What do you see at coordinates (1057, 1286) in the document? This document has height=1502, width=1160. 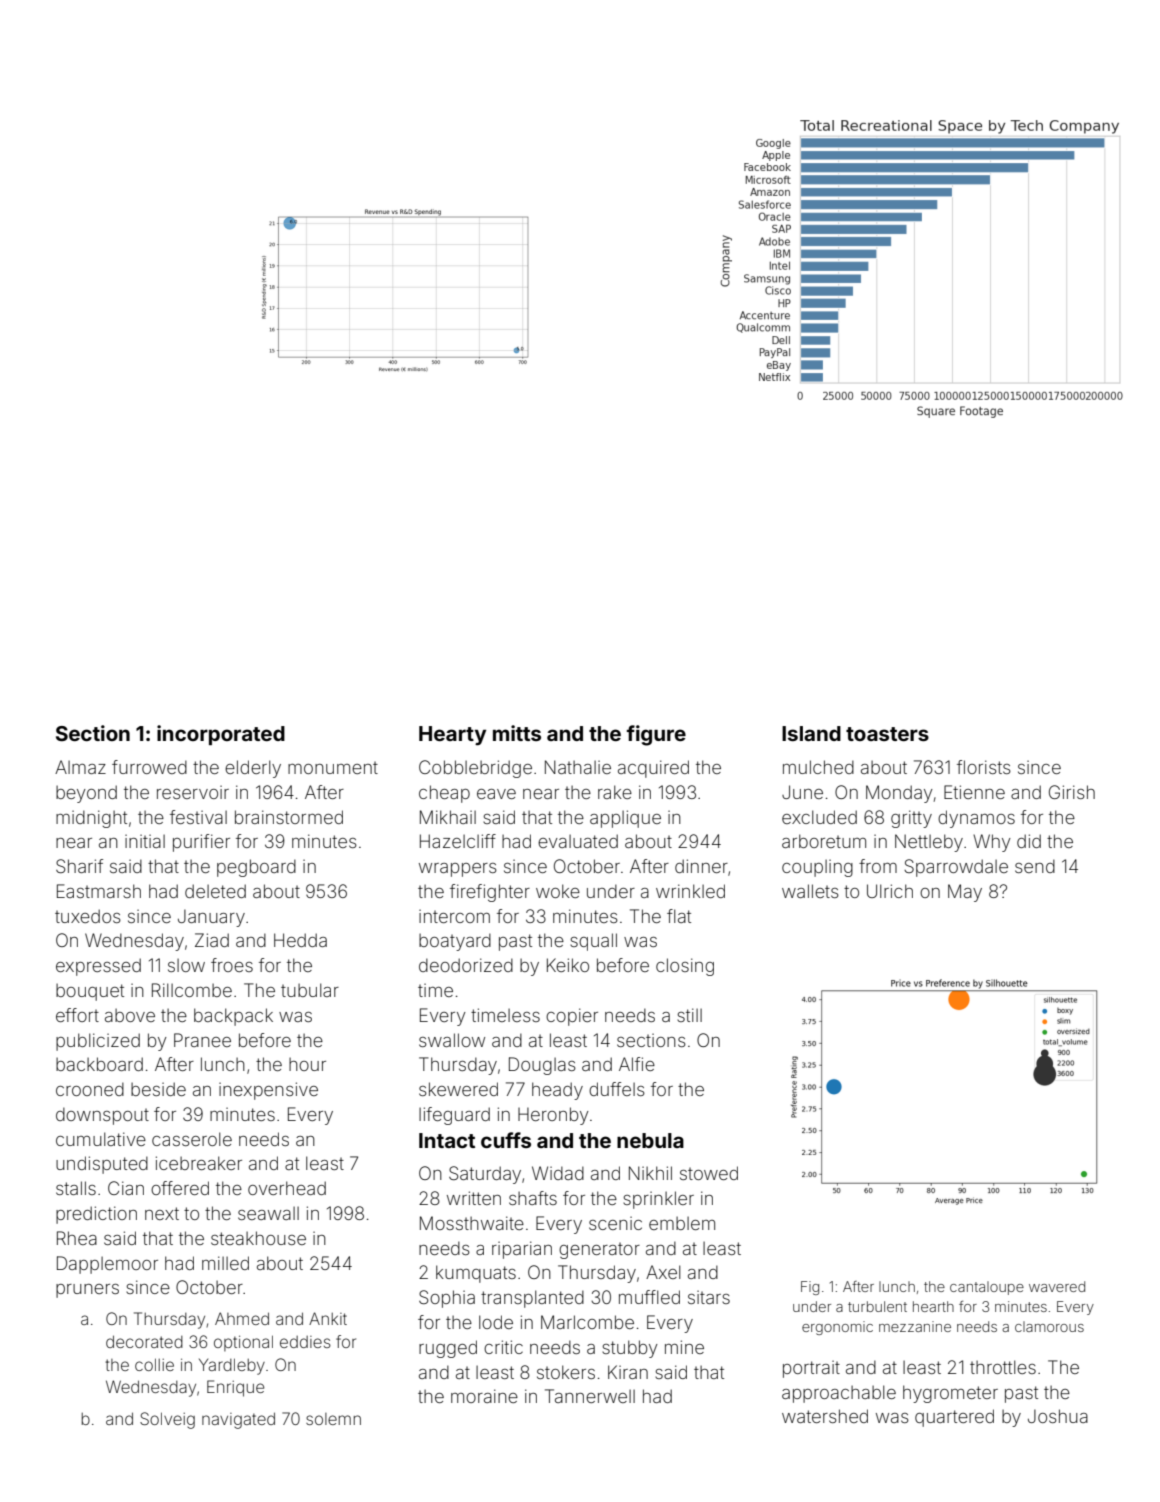 I see `wavered` at bounding box center [1057, 1286].
